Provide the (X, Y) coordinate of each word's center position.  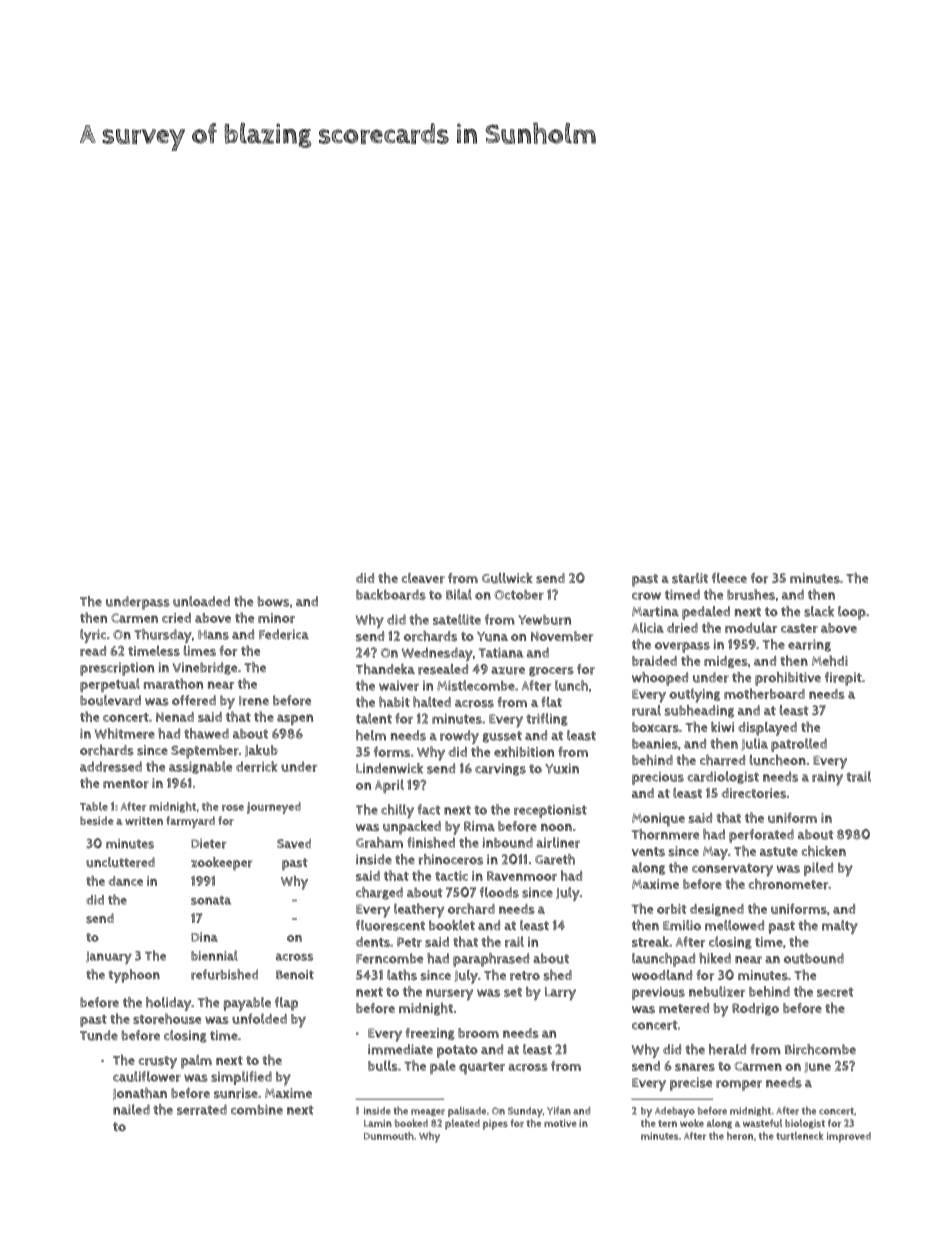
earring (809, 645)
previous (658, 993)
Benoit (295, 975)
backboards (391, 594)
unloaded (201, 601)
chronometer (788, 884)
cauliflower (147, 1076)
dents (373, 942)
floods (499, 892)
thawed (206, 733)
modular (751, 627)
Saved (294, 843)
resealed (443, 669)
